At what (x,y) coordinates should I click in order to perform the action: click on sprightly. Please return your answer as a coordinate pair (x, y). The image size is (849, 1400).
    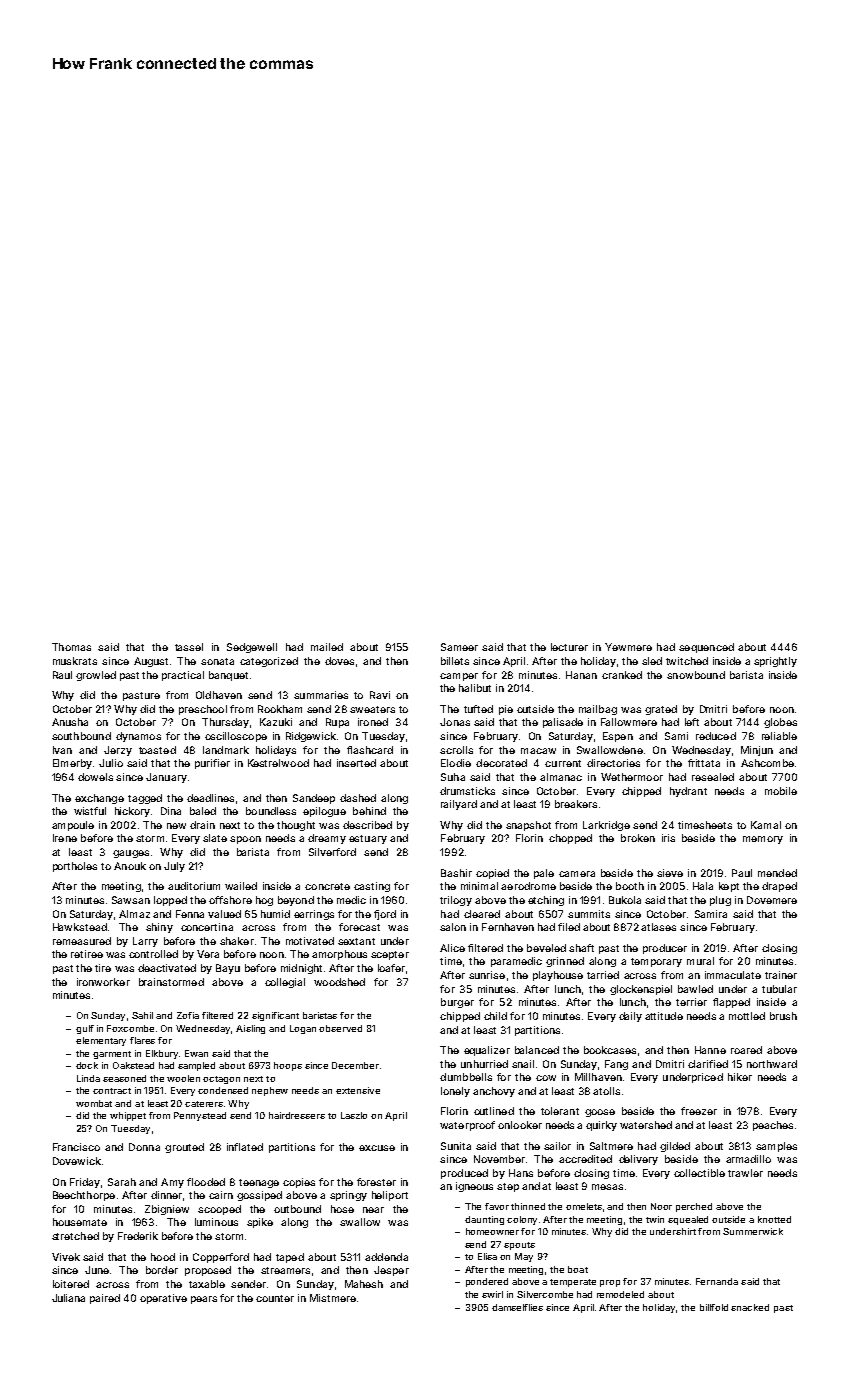
    Looking at the image, I should click on (775, 662).
